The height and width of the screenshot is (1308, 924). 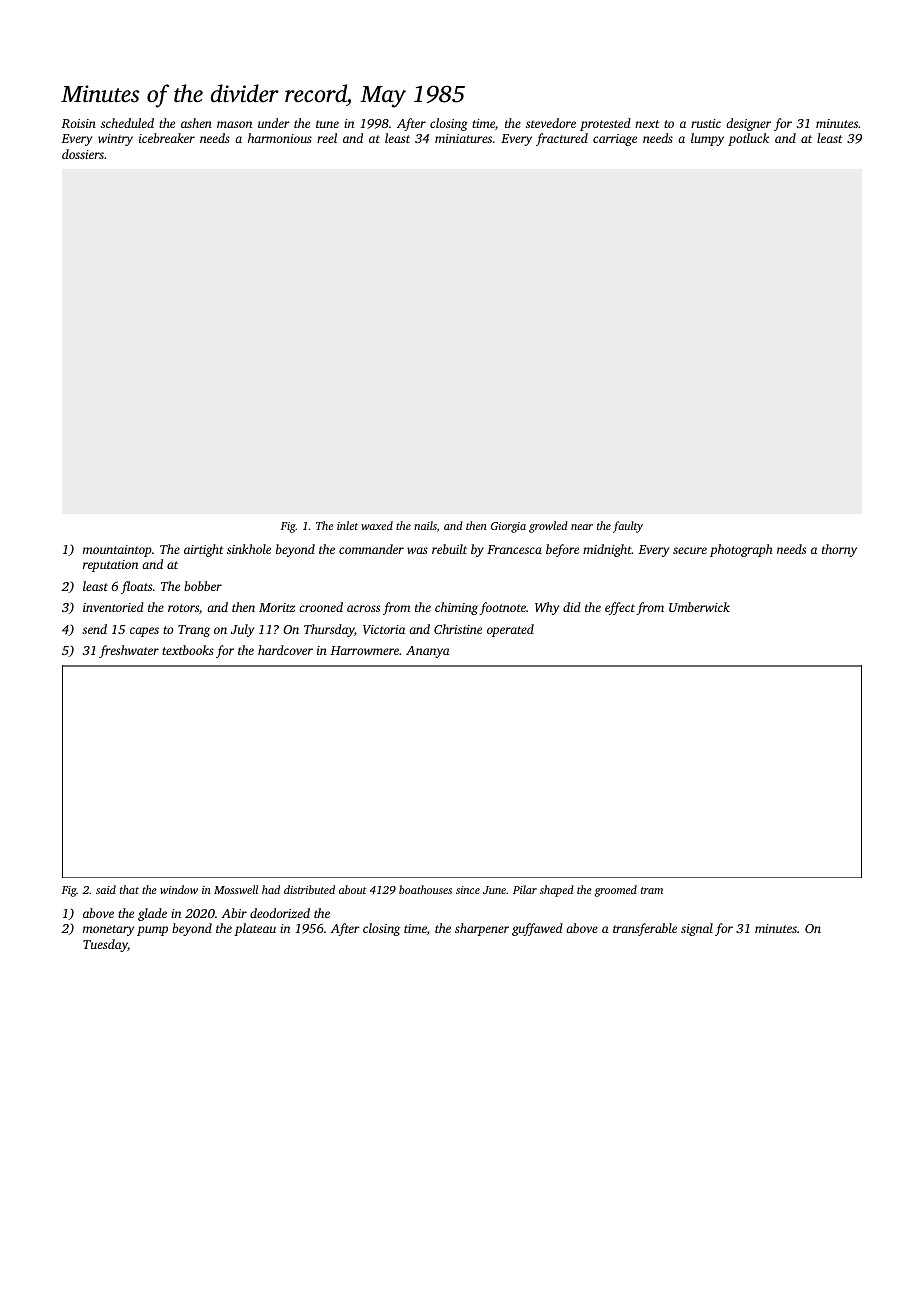 I want to click on Giorgia, so click(x=508, y=527).
